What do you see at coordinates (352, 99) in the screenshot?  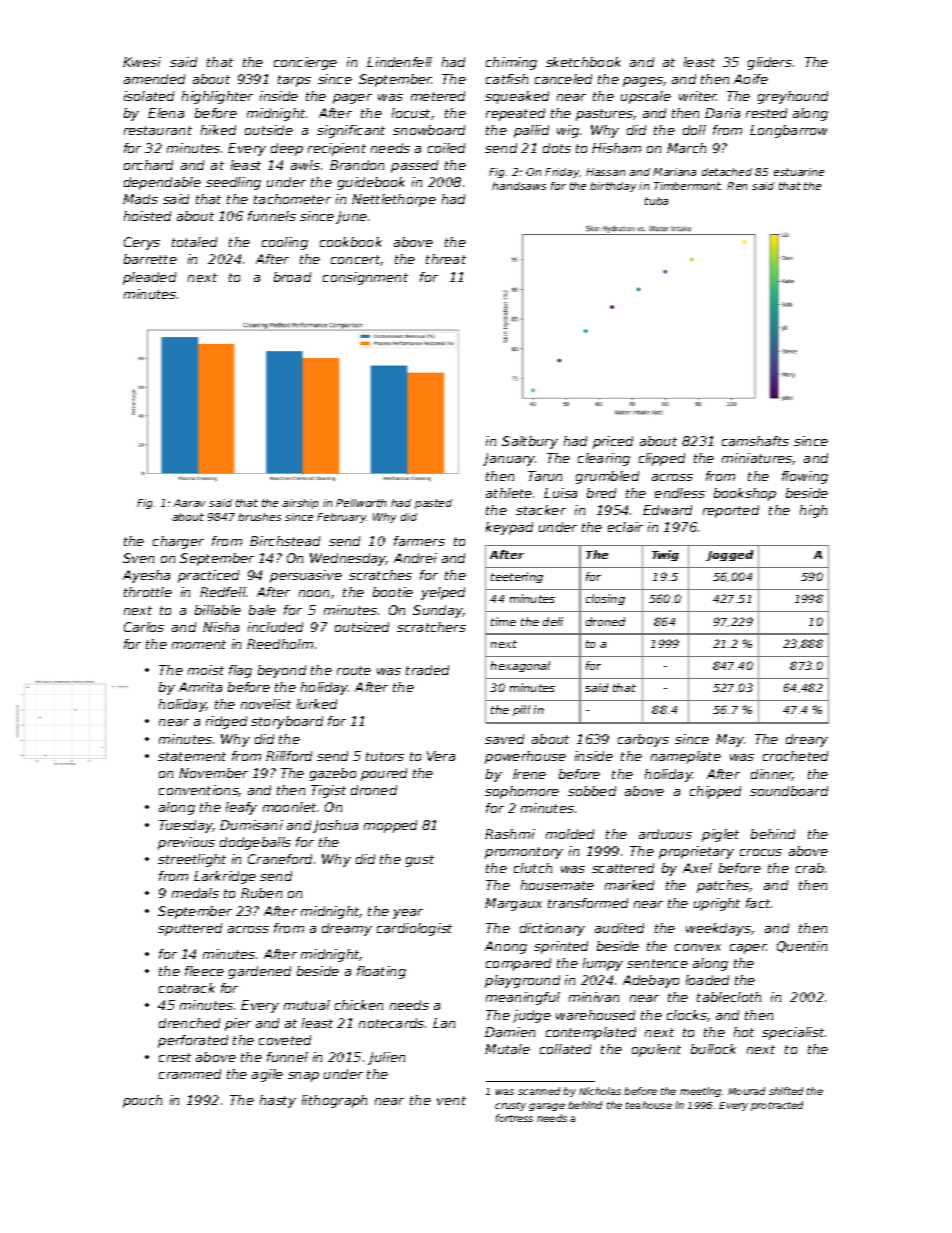 I see `pager` at bounding box center [352, 99].
